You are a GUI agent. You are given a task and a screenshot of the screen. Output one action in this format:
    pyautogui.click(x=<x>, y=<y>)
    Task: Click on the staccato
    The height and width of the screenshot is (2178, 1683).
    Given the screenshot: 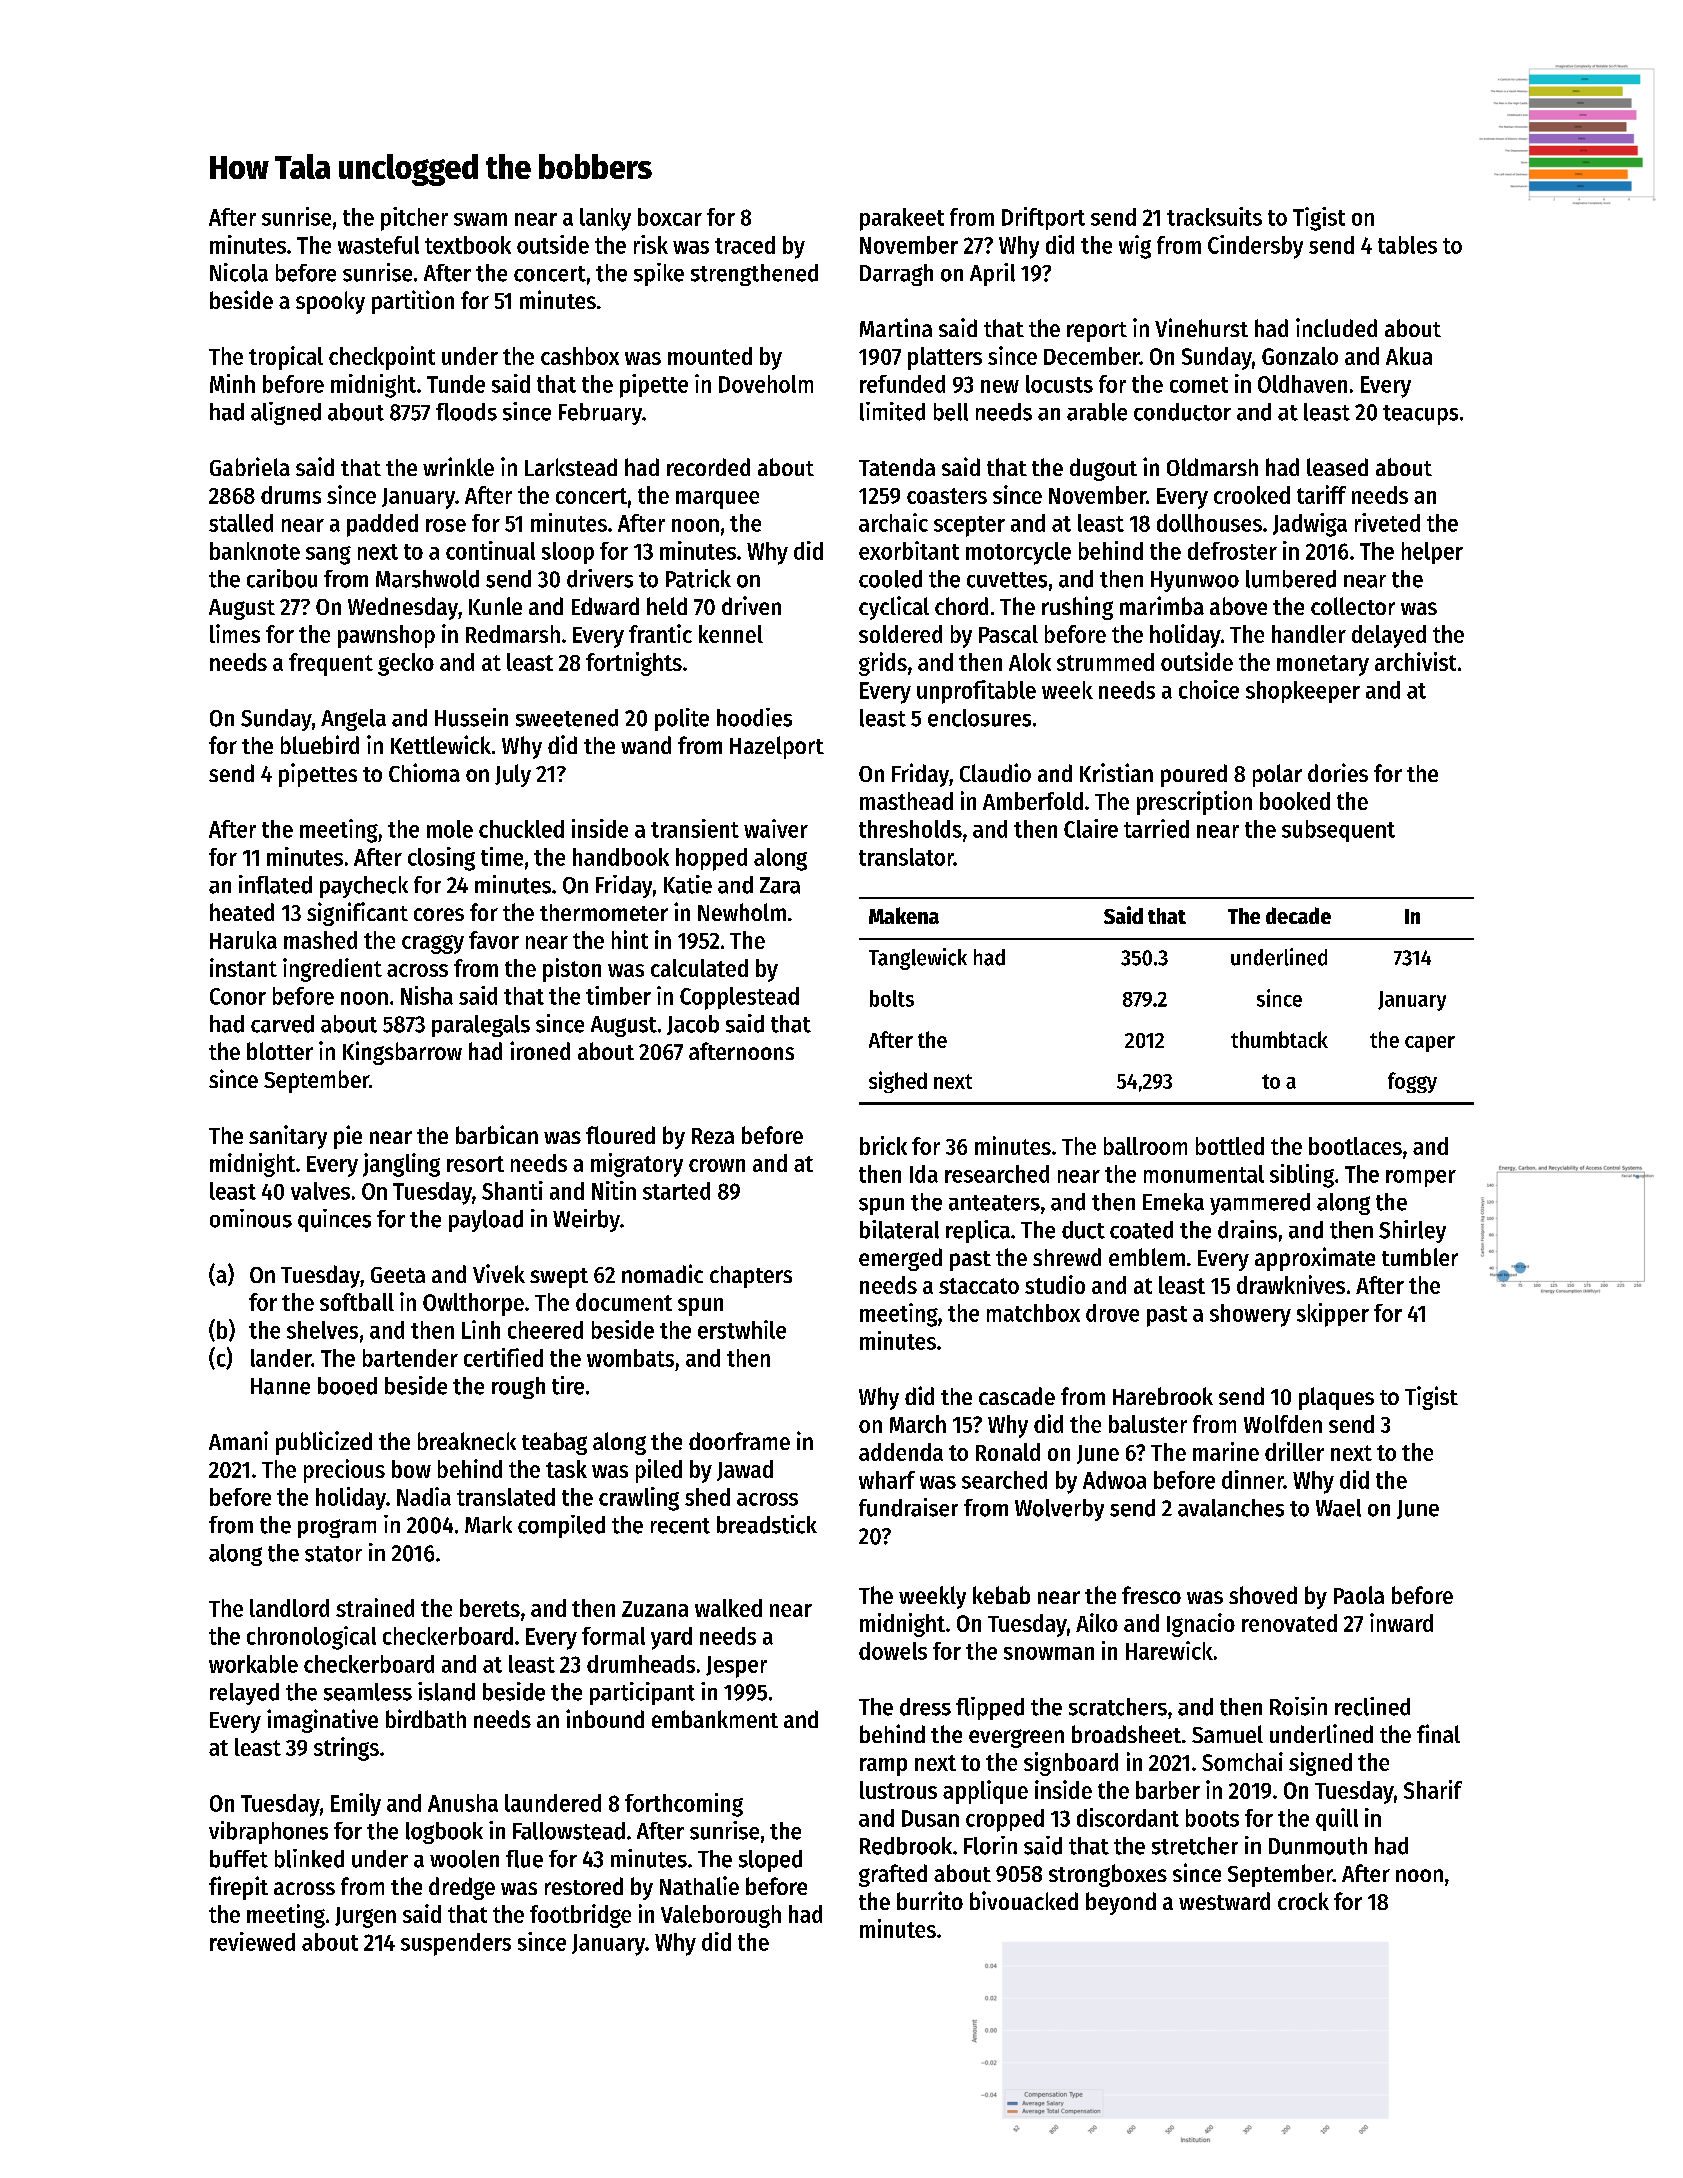 What is the action you would take?
    pyautogui.click(x=979, y=1286)
